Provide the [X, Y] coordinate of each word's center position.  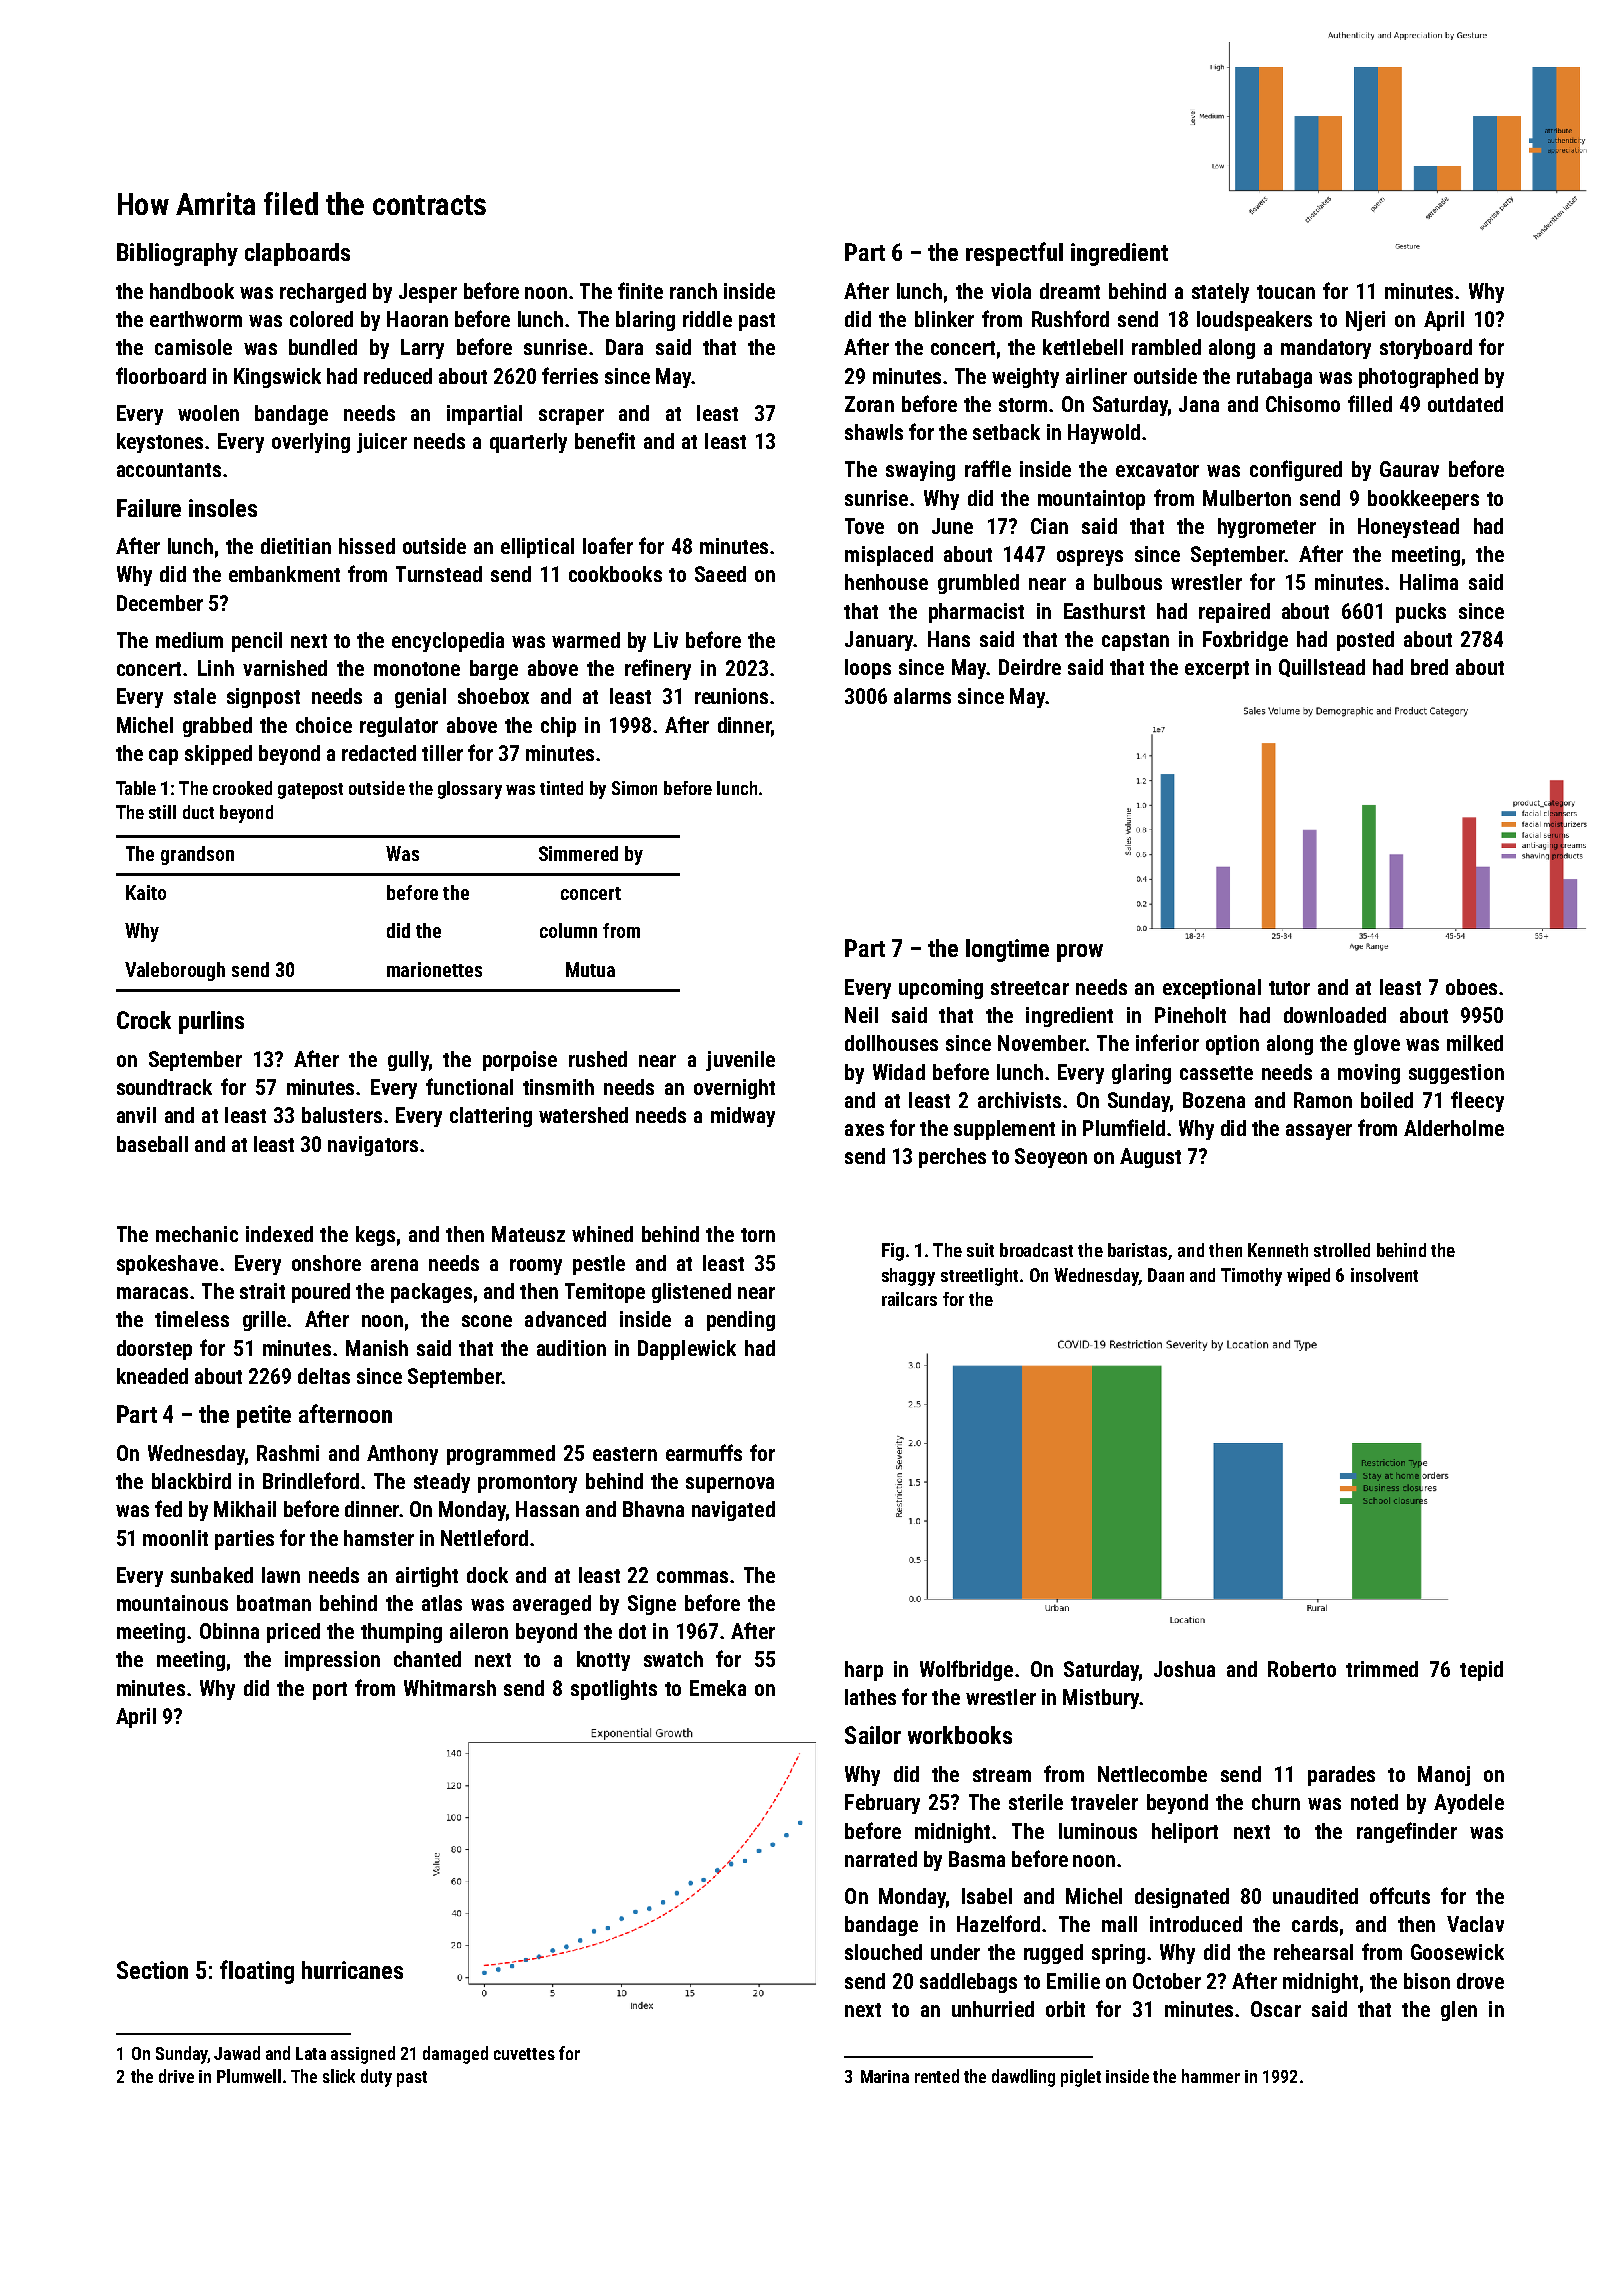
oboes [1471, 987]
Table [136, 788]
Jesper [428, 293]
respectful [1014, 254]
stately [1220, 293]
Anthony [402, 1455]
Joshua [1184, 1669]
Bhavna [653, 1509]
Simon [634, 788]
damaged [455, 2055]
